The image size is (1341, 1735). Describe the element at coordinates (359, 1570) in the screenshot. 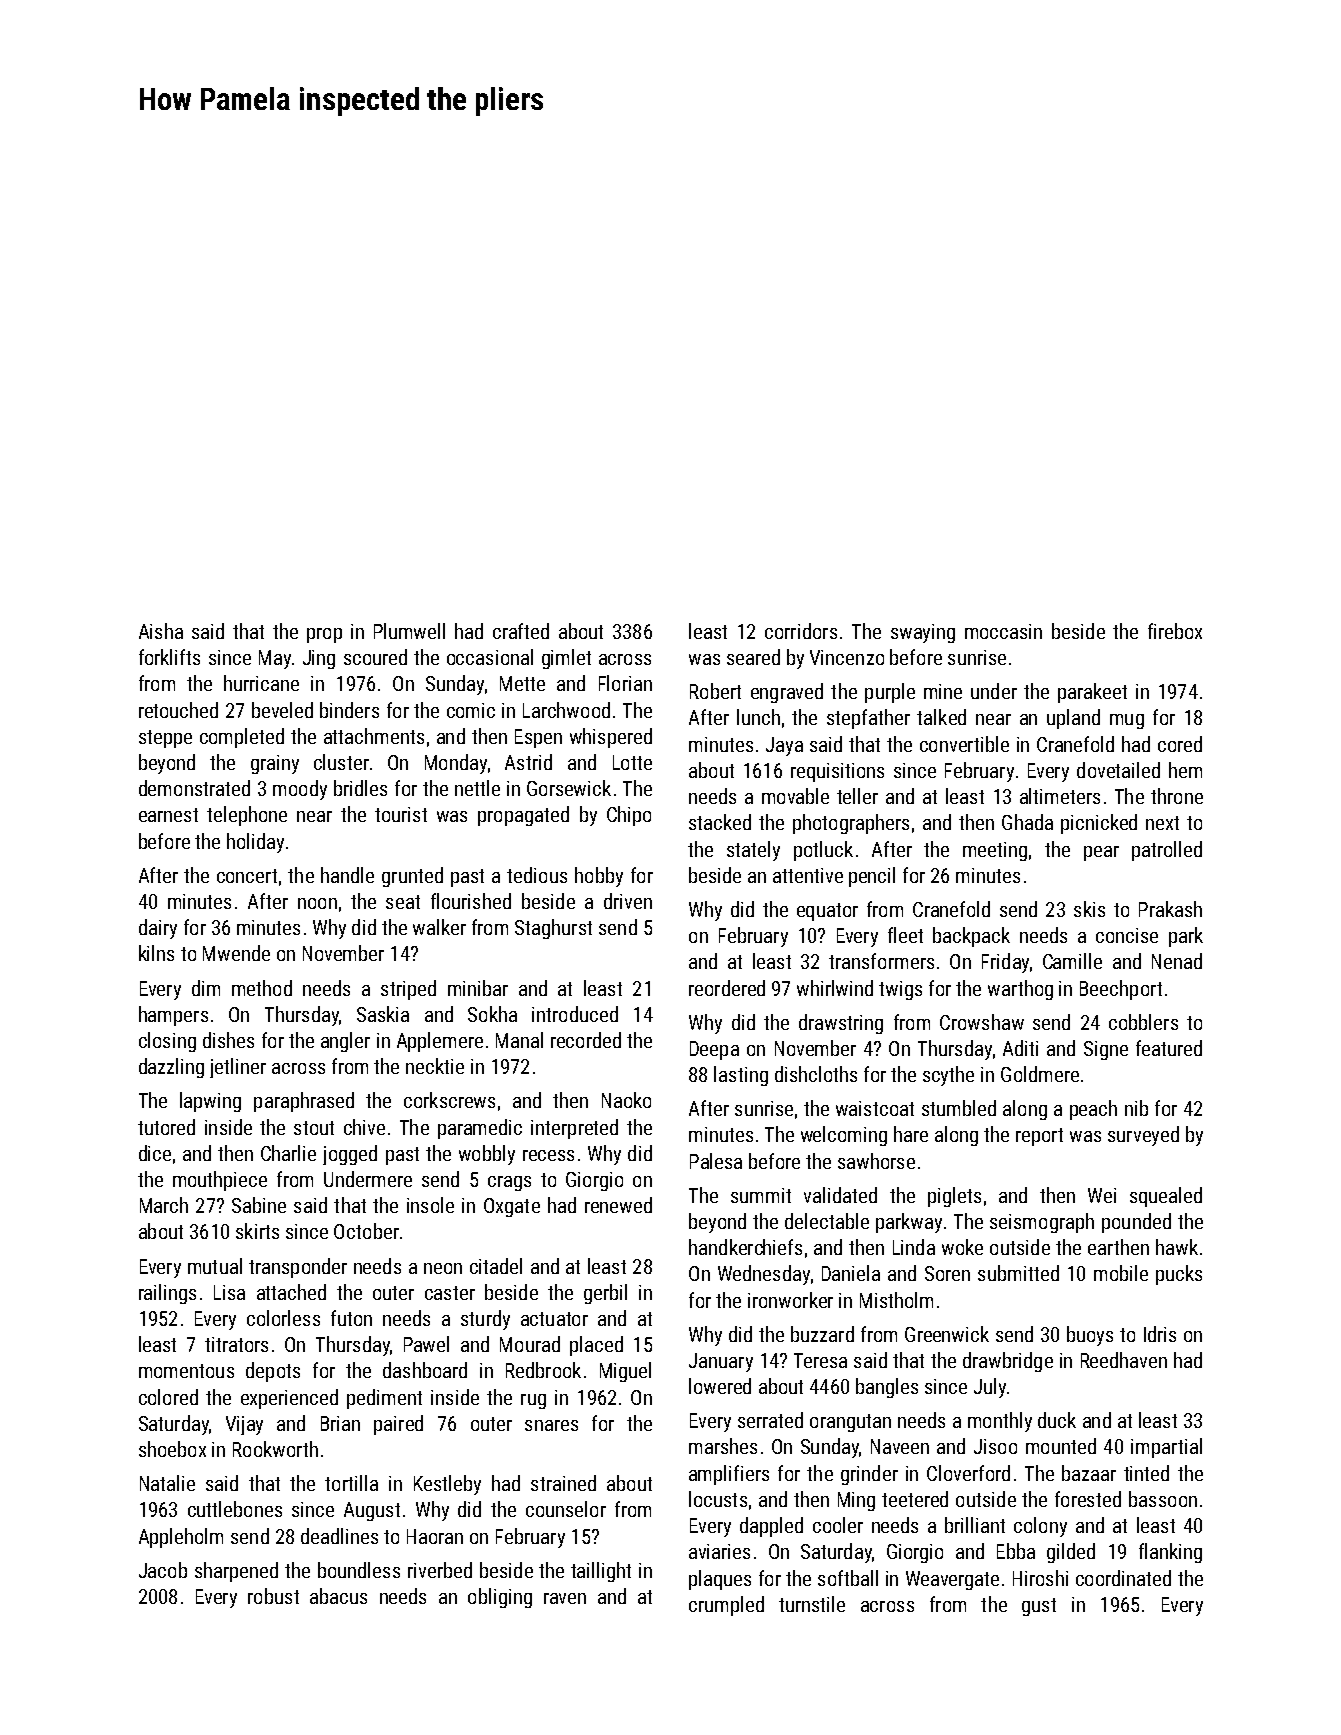

I see `boundless` at that location.
